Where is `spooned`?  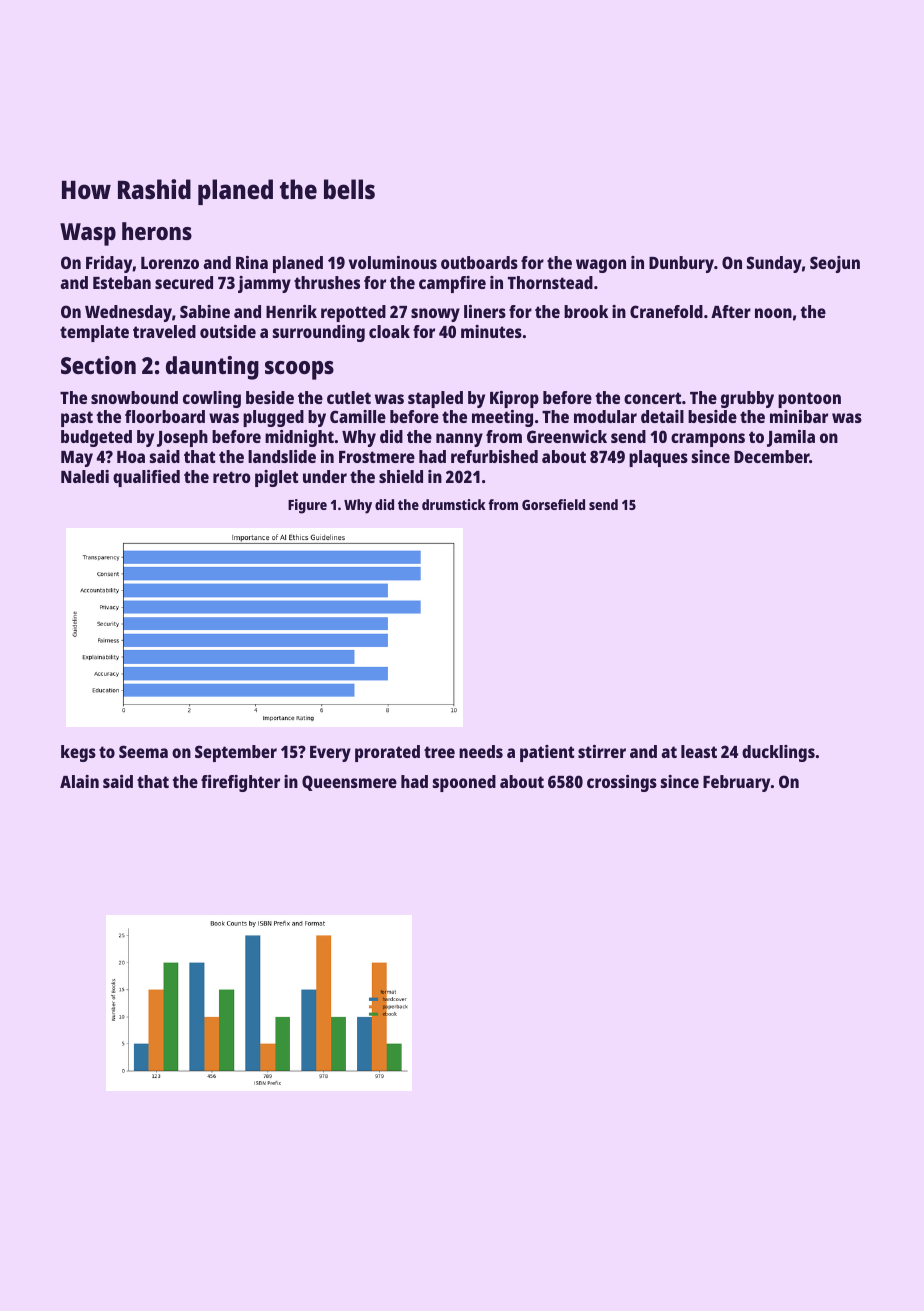 spooned is located at coordinates (464, 783).
